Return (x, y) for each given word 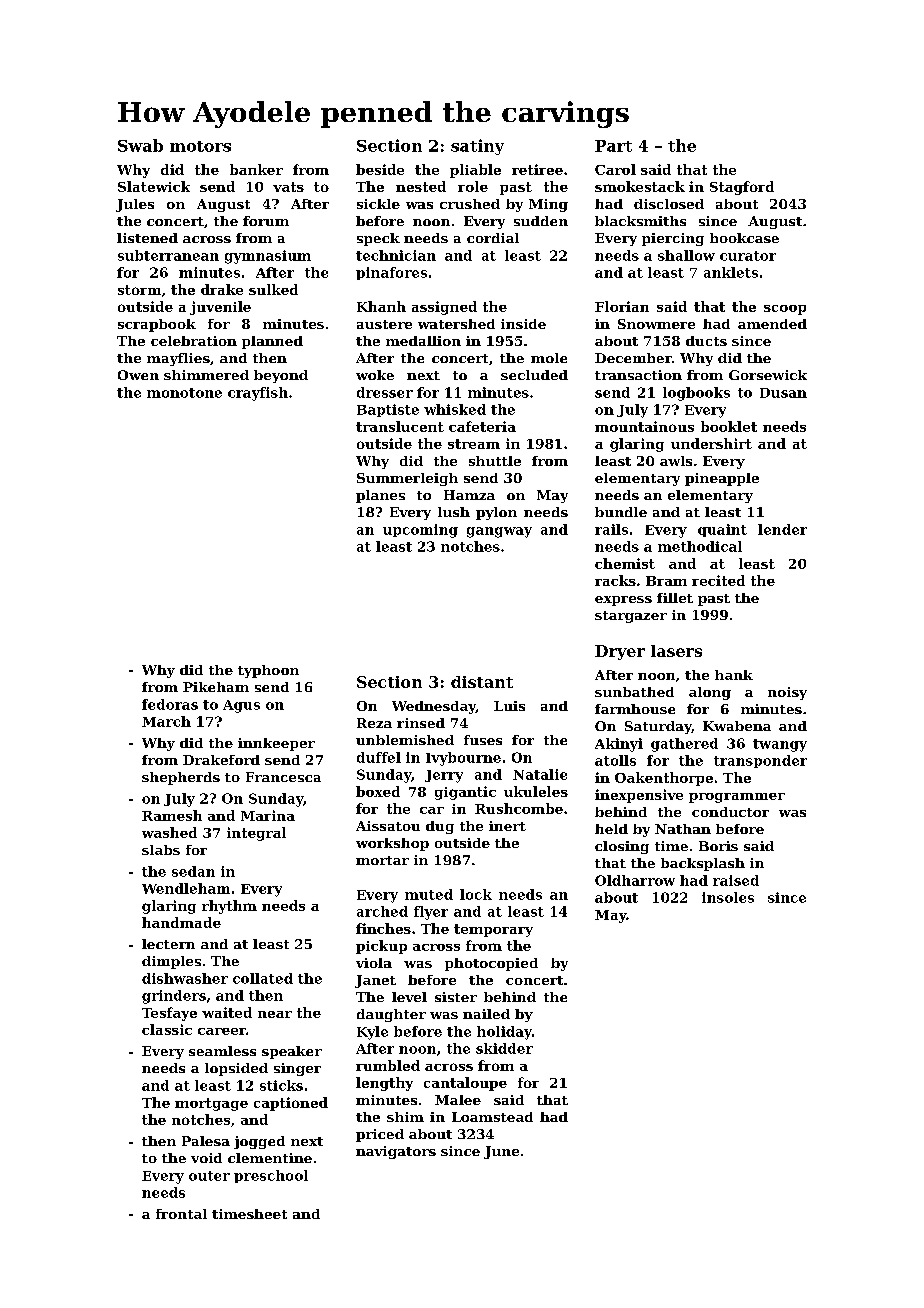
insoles (728, 897)
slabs (161, 850)
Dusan (783, 393)
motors (200, 146)
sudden (541, 221)
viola (374, 963)
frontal (181, 1214)
